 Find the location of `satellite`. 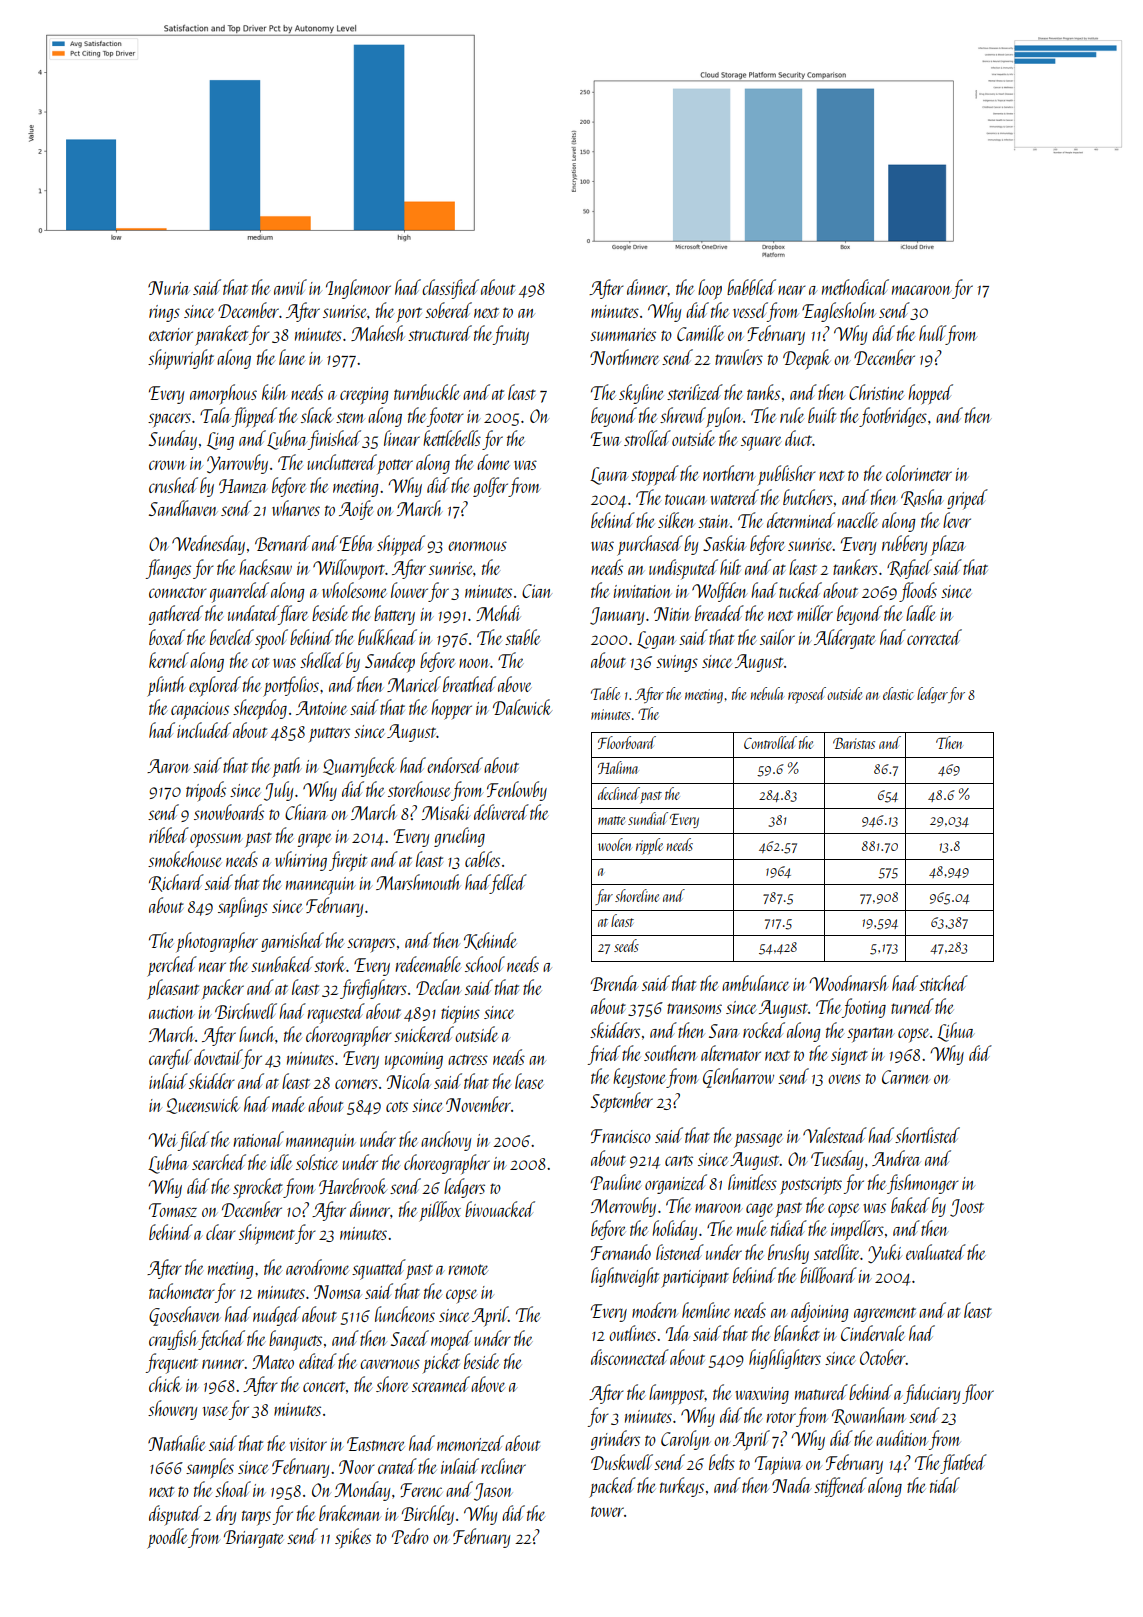

satellite is located at coordinates (837, 1252).
